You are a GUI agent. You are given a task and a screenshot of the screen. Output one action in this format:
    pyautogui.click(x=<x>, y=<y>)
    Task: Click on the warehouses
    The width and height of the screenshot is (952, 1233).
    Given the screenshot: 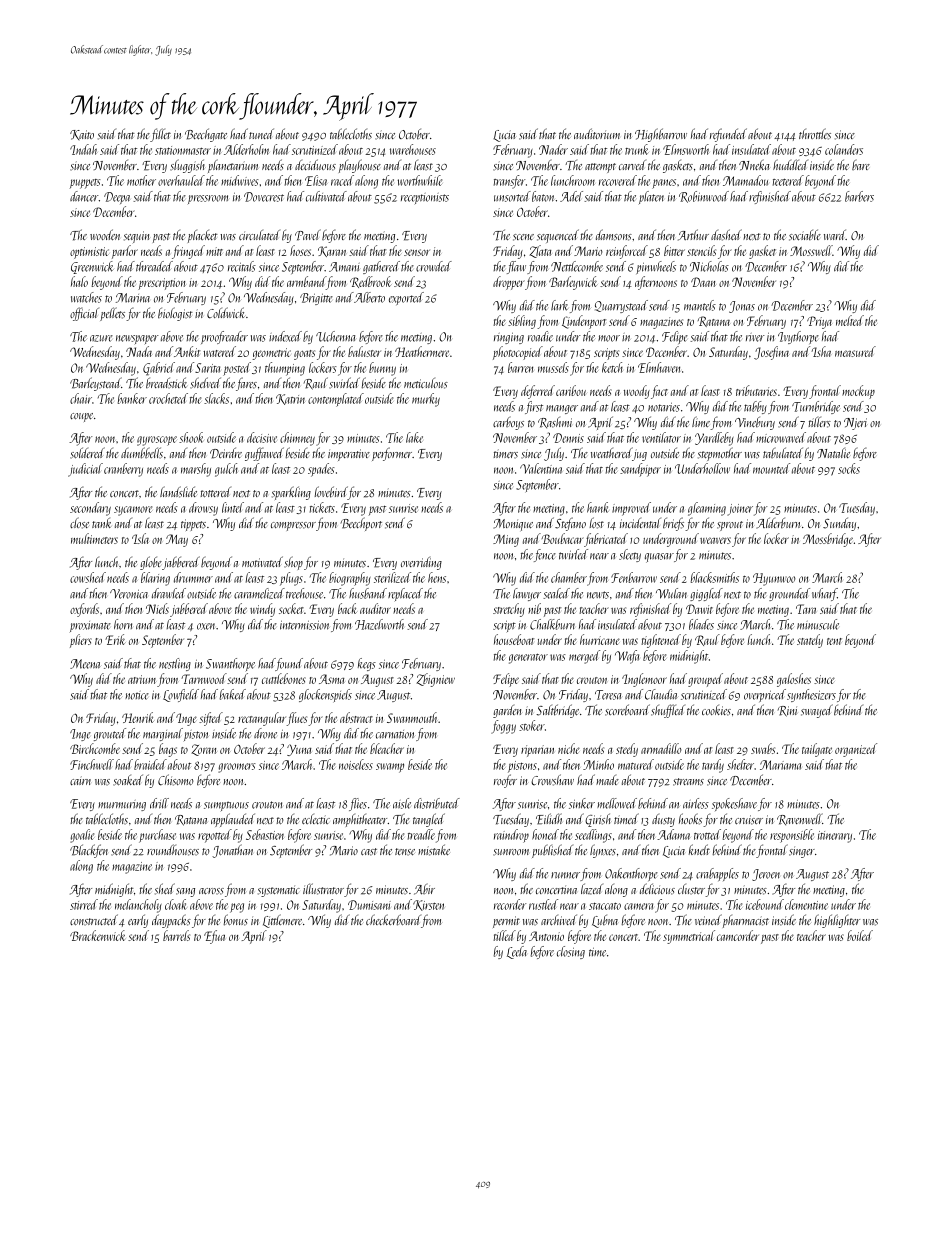 What is the action you would take?
    pyautogui.click(x=413, y=149)
